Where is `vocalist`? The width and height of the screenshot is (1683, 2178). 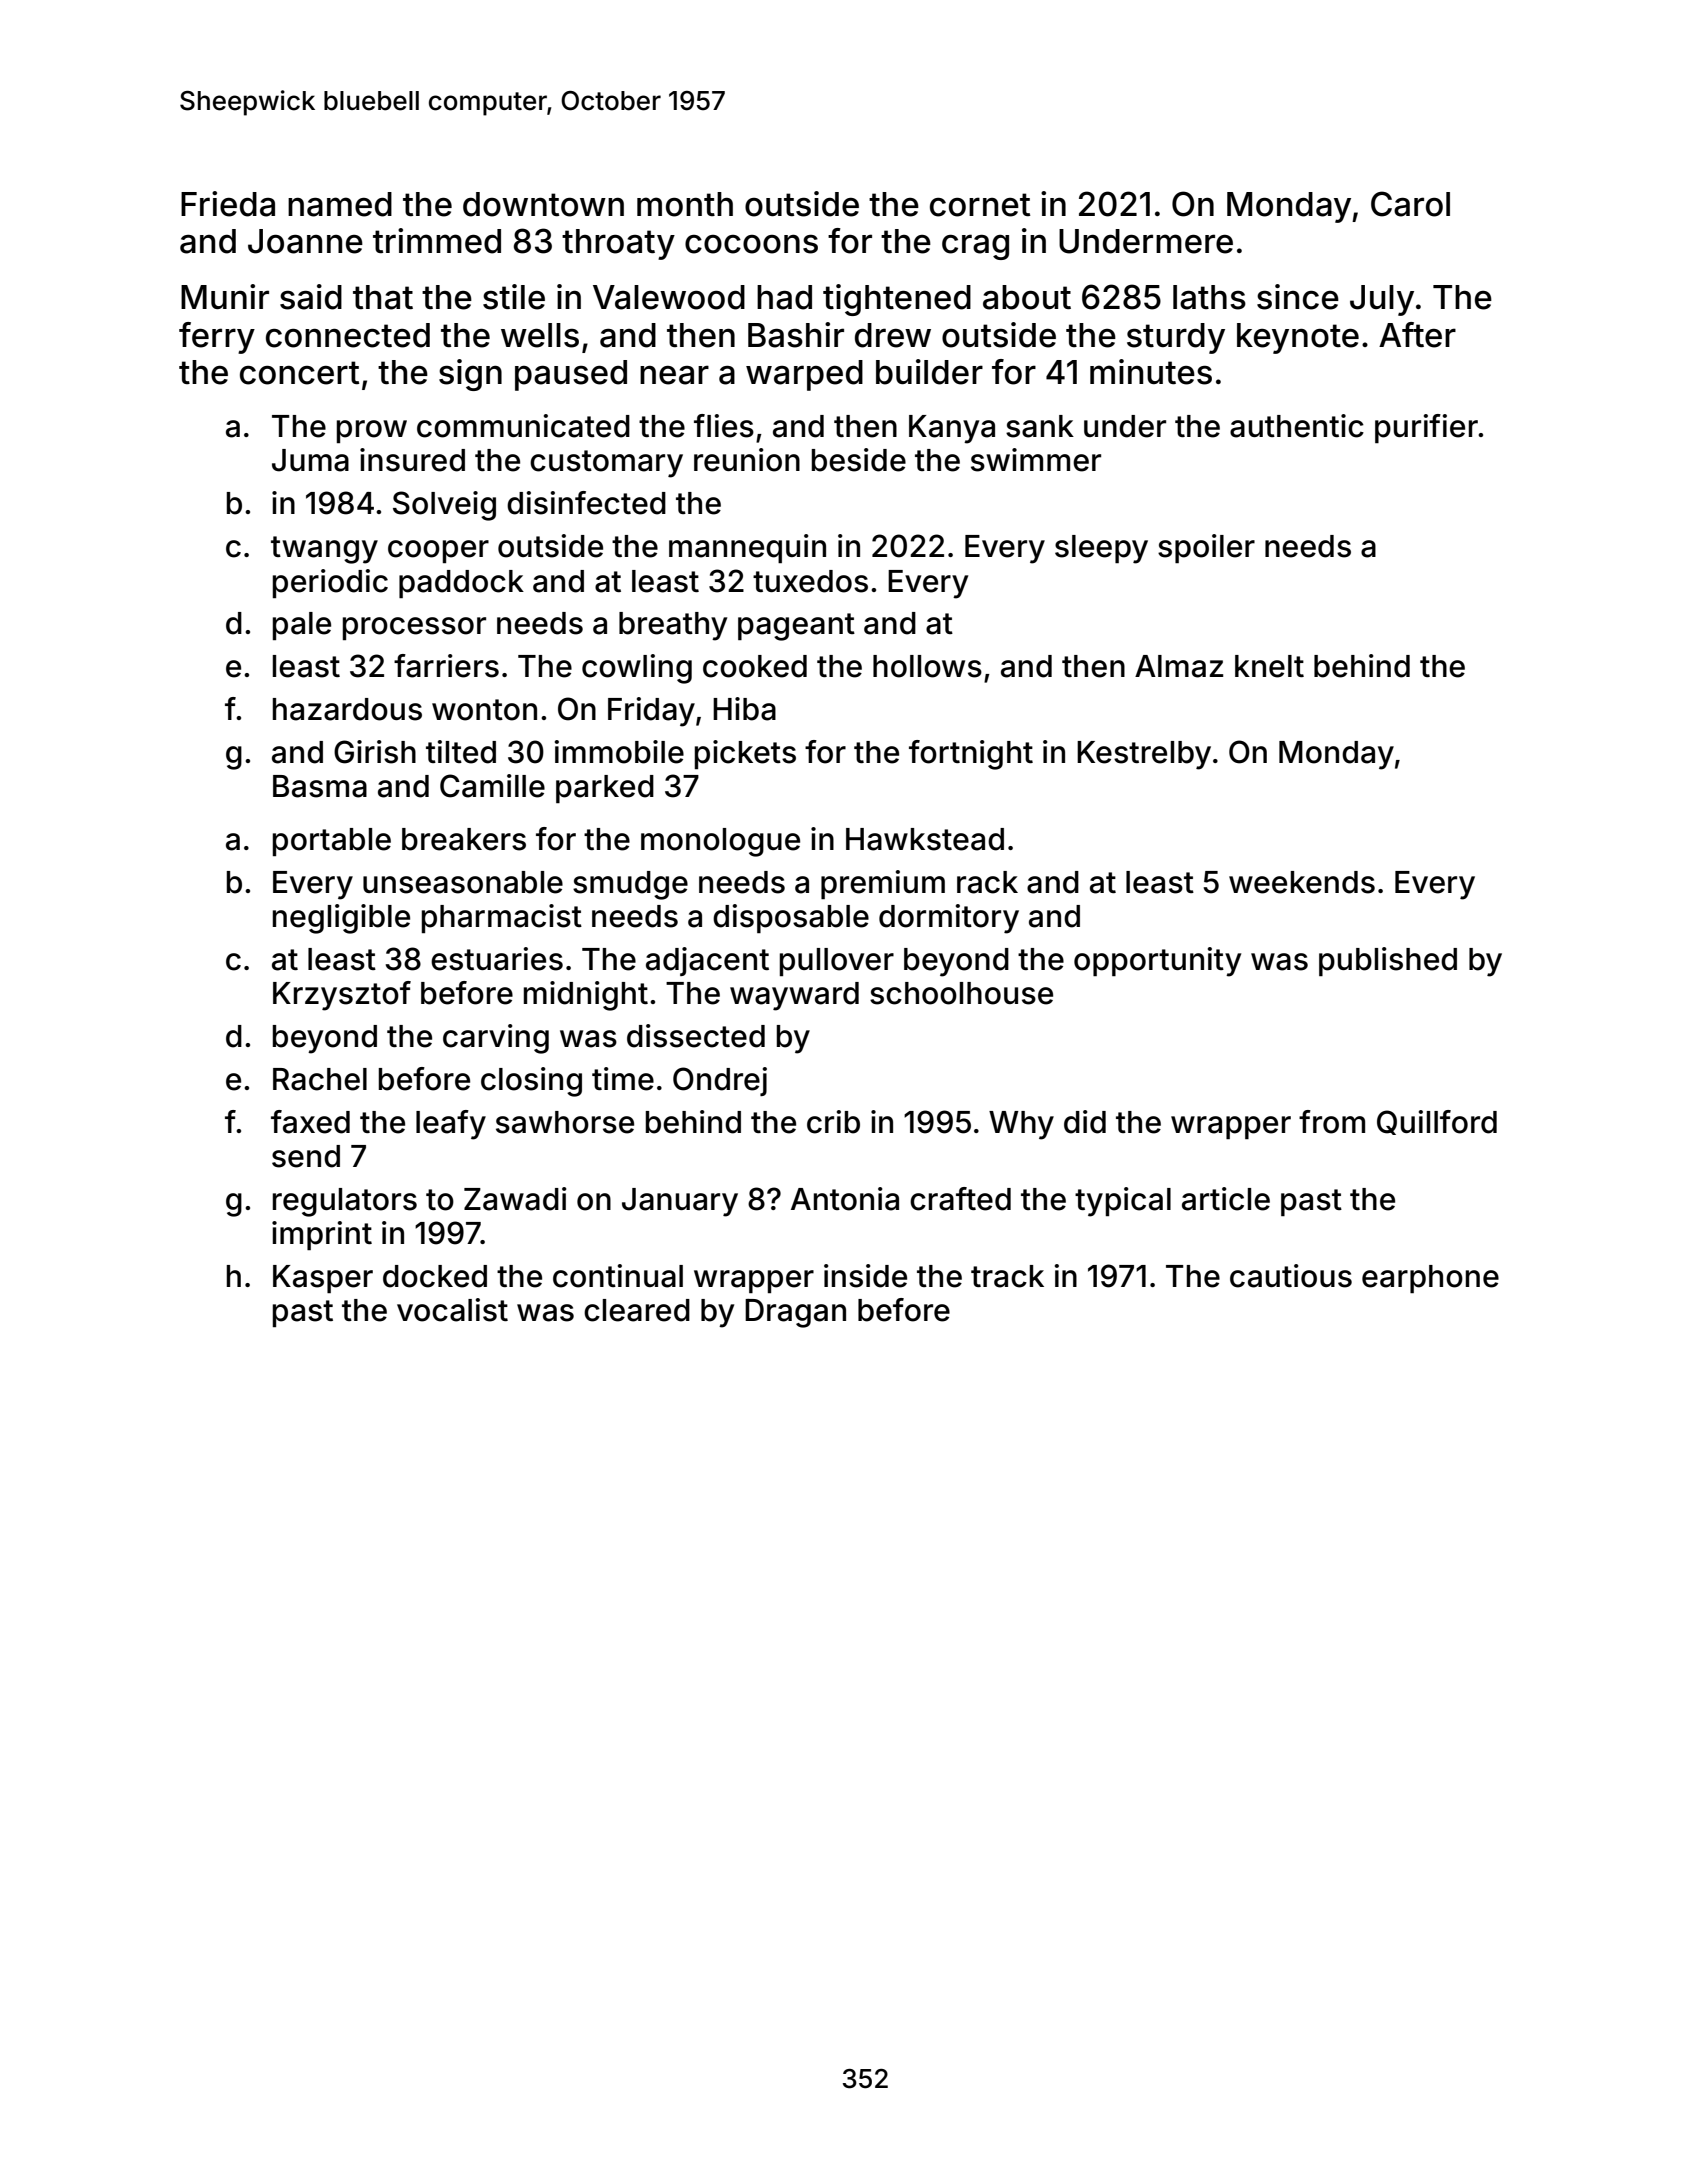
vocalist is located at coordinates (452, 1310).
